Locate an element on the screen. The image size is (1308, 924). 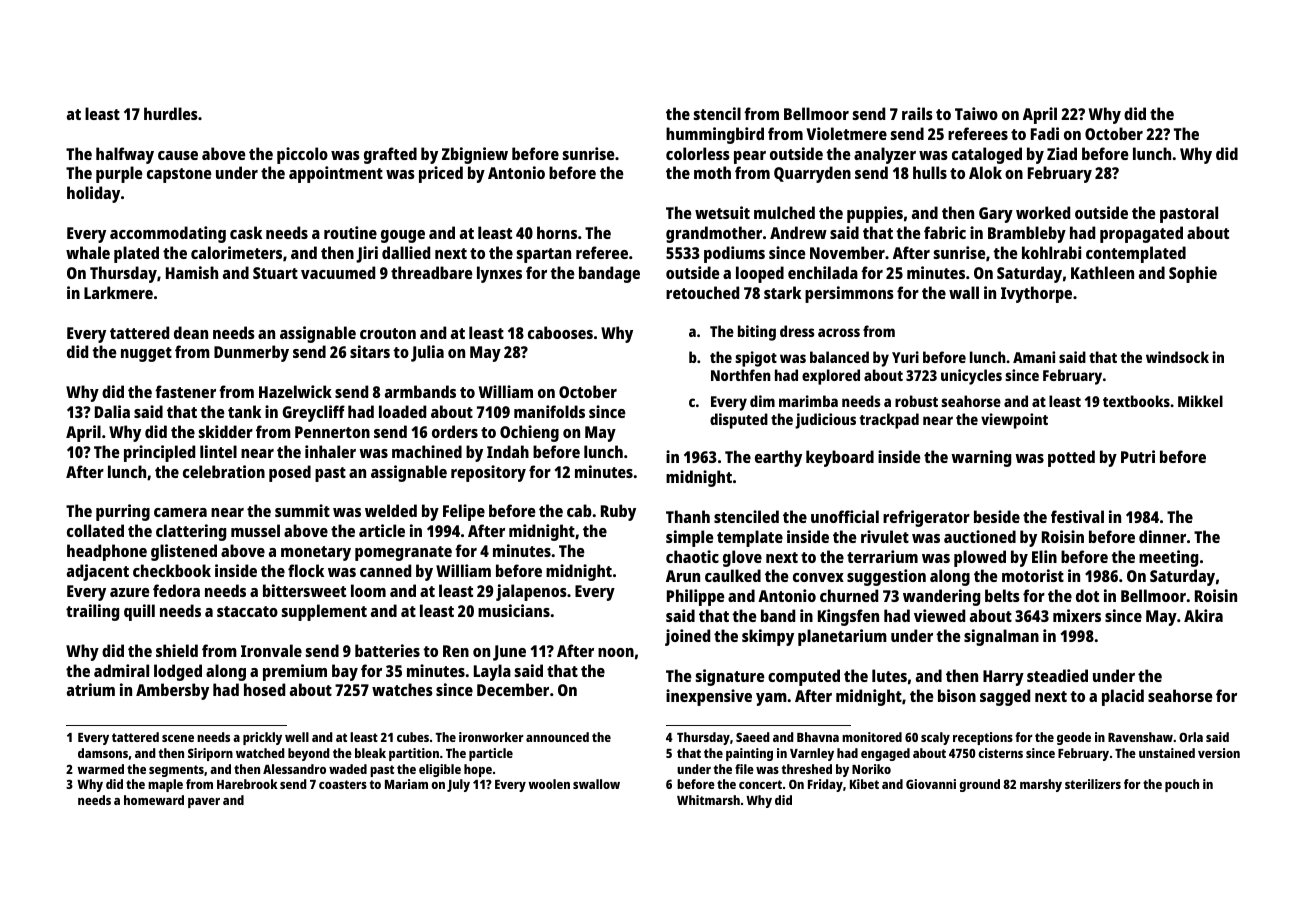
explored is located at coordinates (831, 377).
